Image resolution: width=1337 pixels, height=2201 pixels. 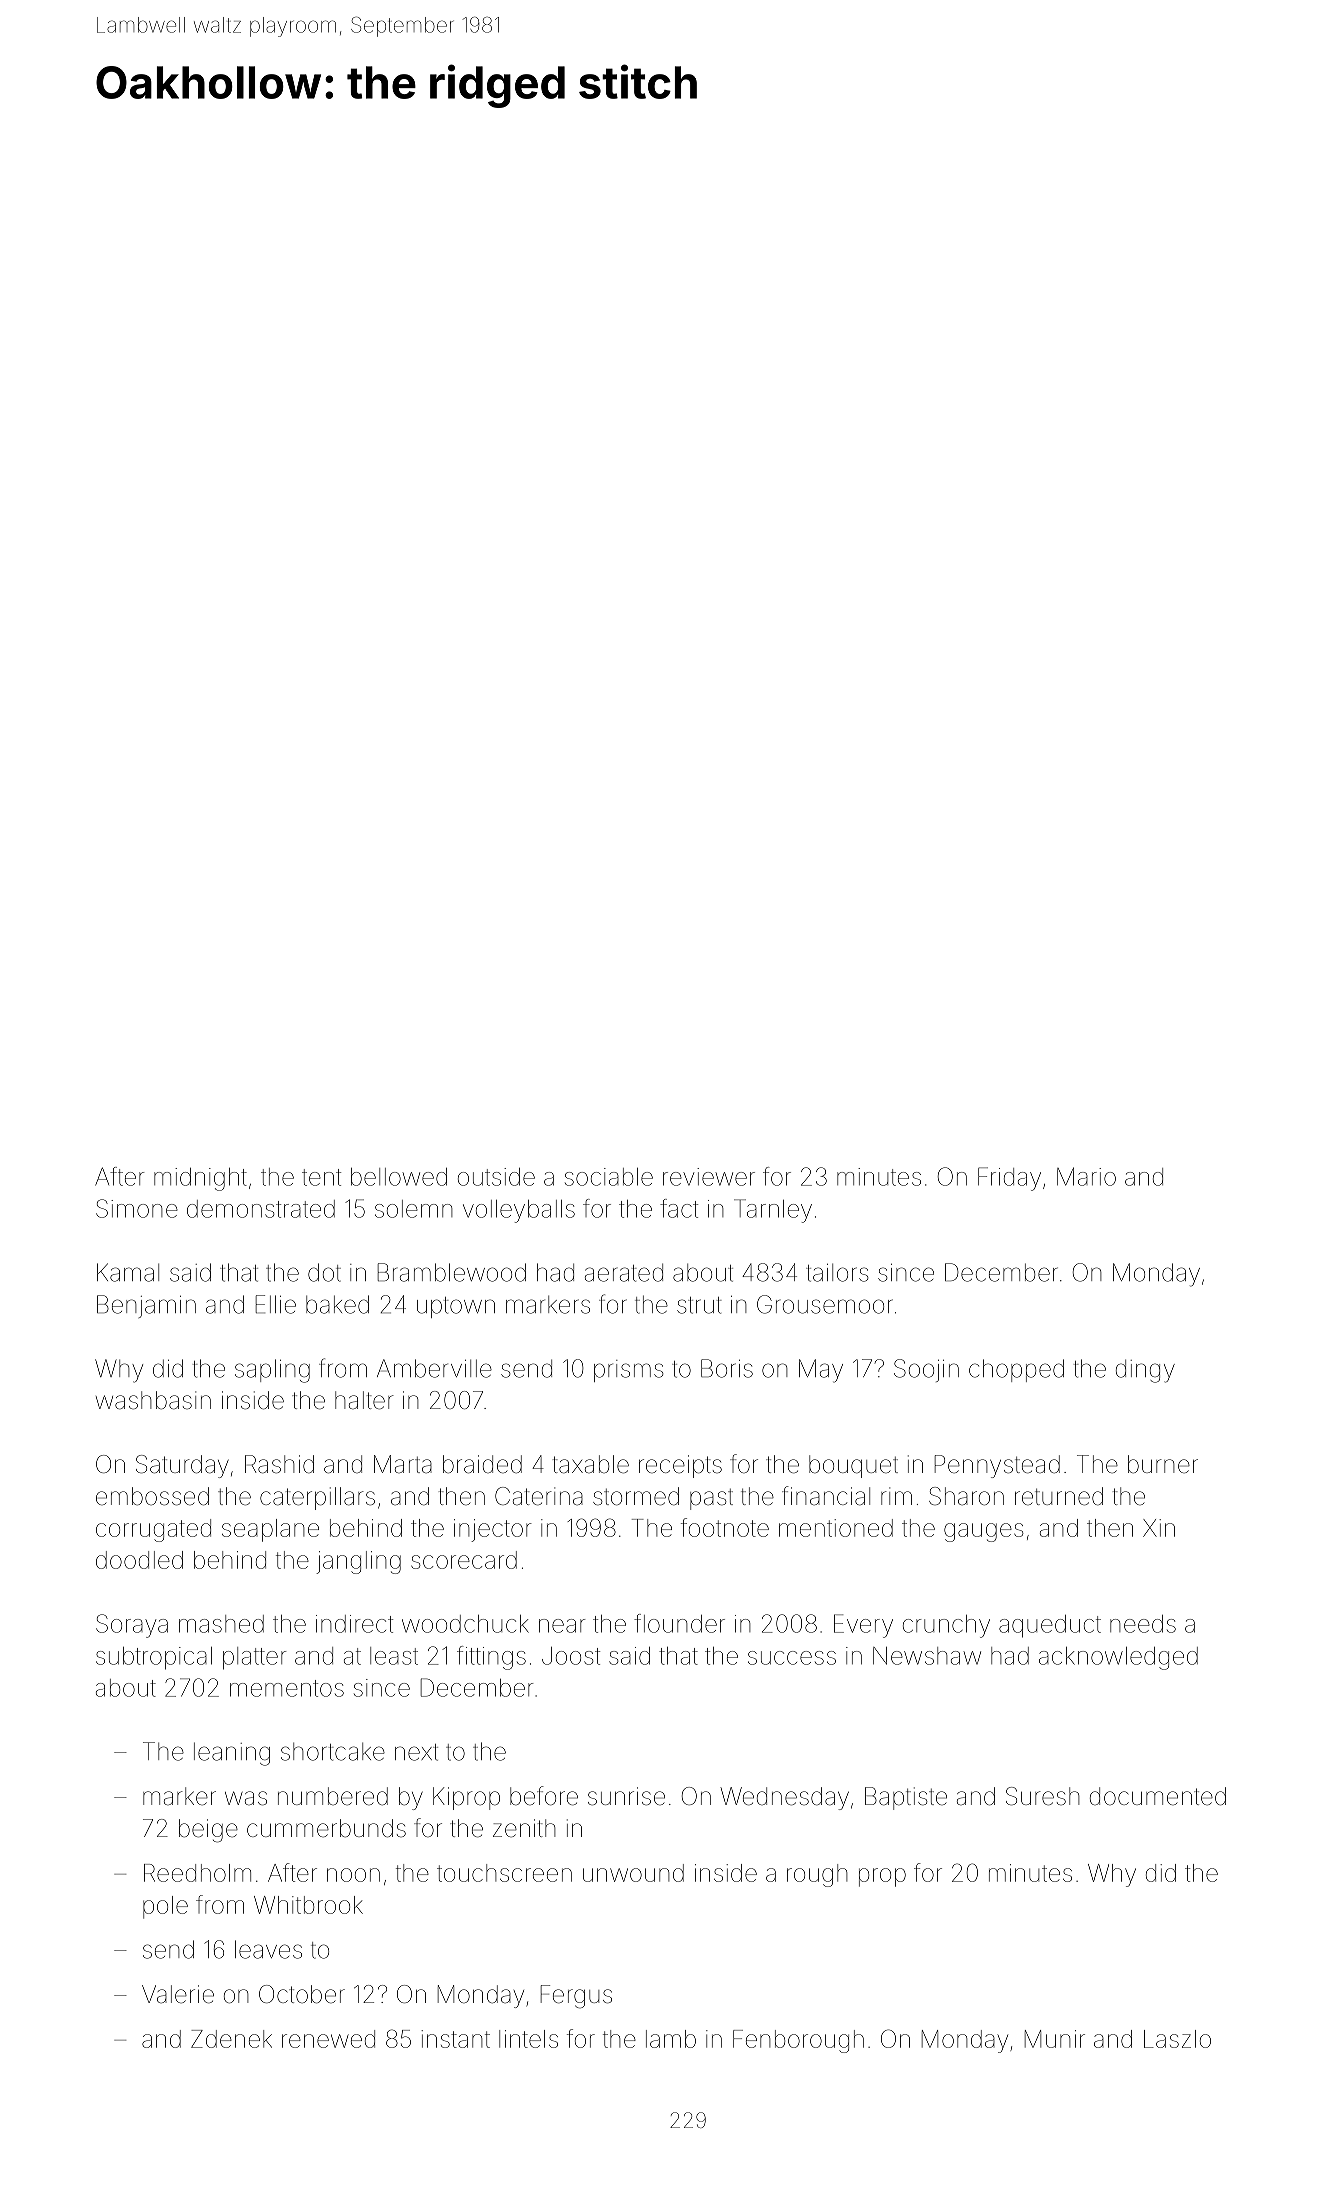 What do you see at coordinates (496, 1177) in the screenshot?
I see `outside` at bounding box center [496, 1177].
